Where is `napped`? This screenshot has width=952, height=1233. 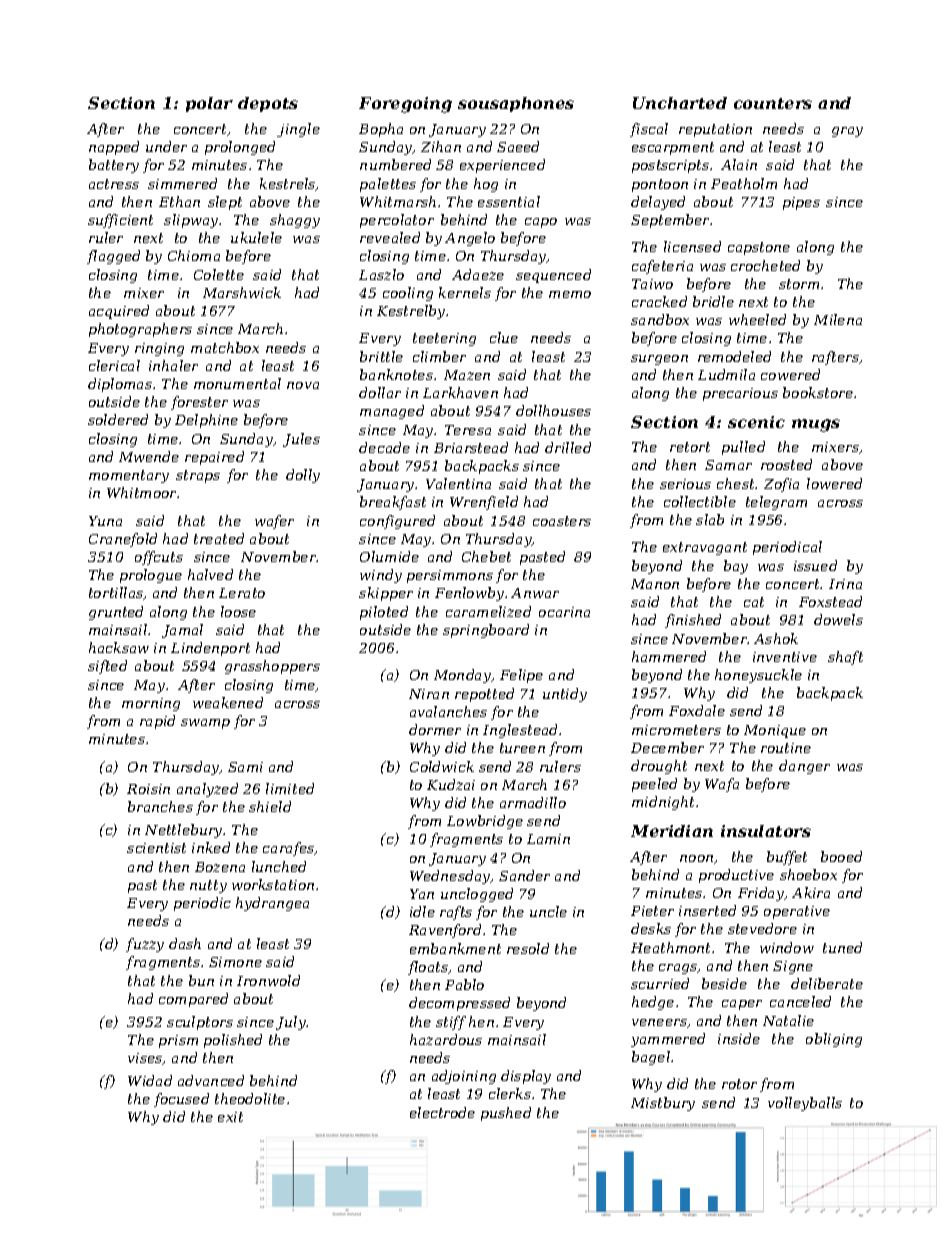 napped is located at coordinates (114, 148).
